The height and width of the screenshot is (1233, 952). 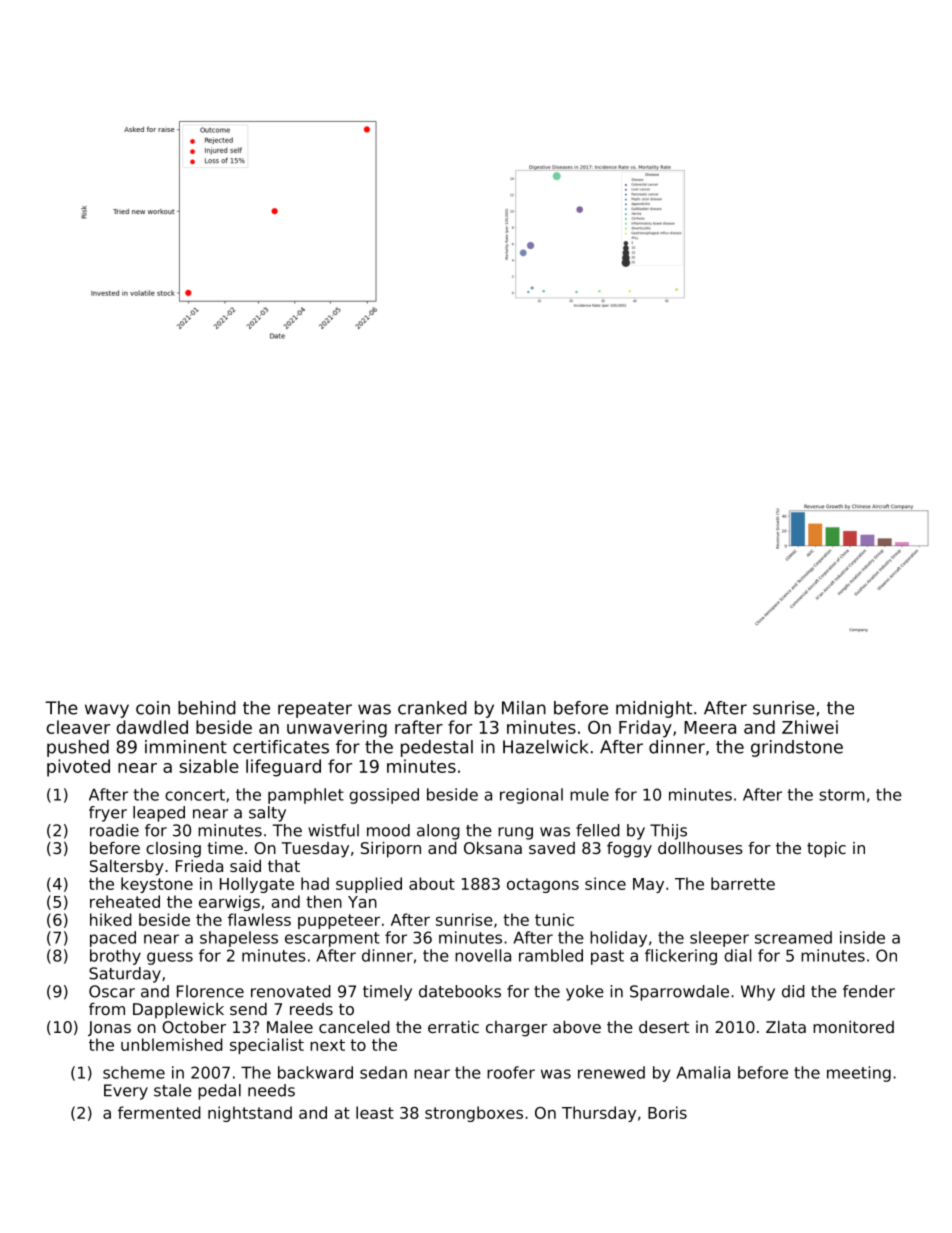 What do you see at coordinates (797, 748) in the screenshot?
I see `grindstone` at bounding box center [797, 748].
